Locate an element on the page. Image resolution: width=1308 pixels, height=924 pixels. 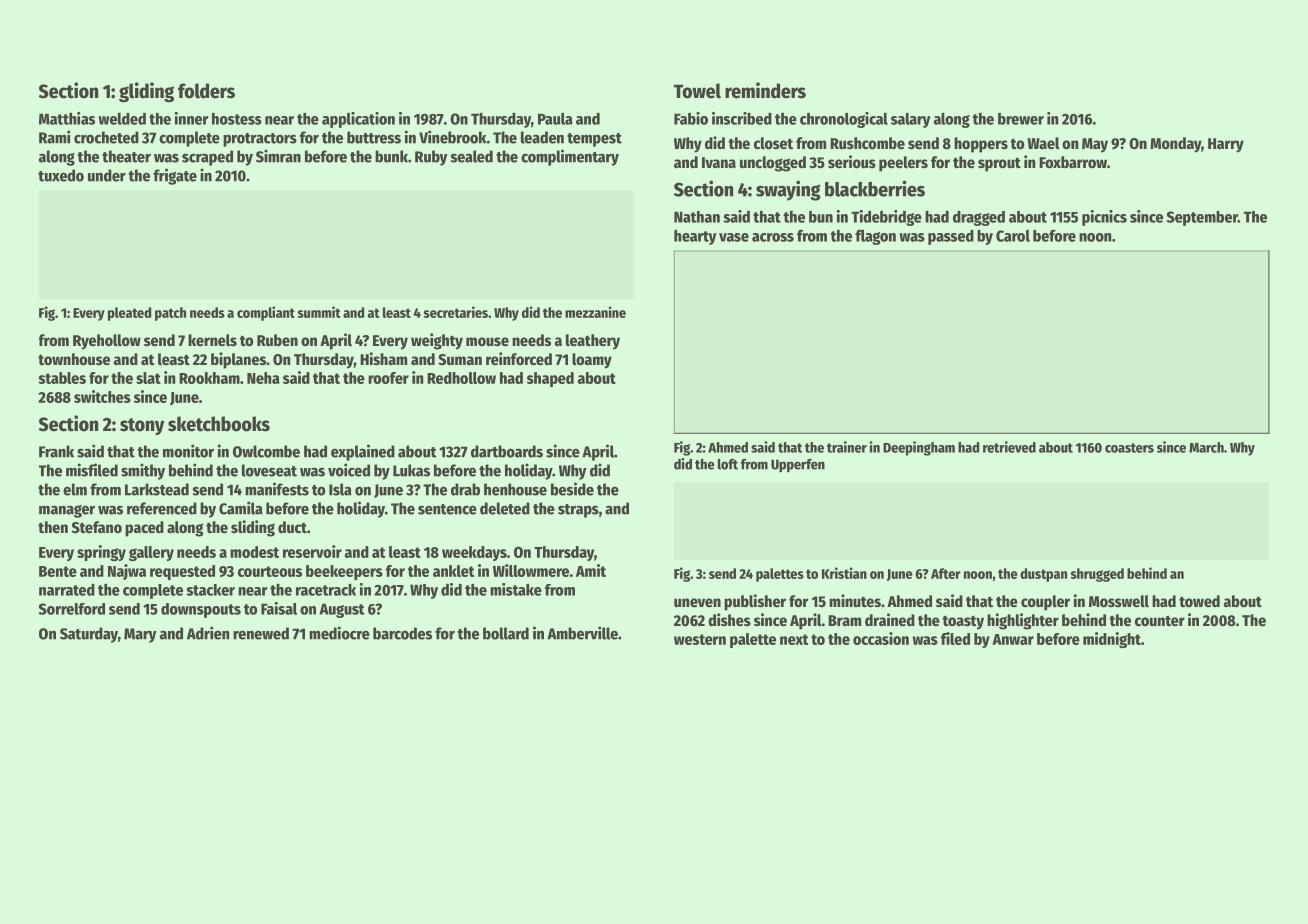
March is located at coordinates (1206, 447).
